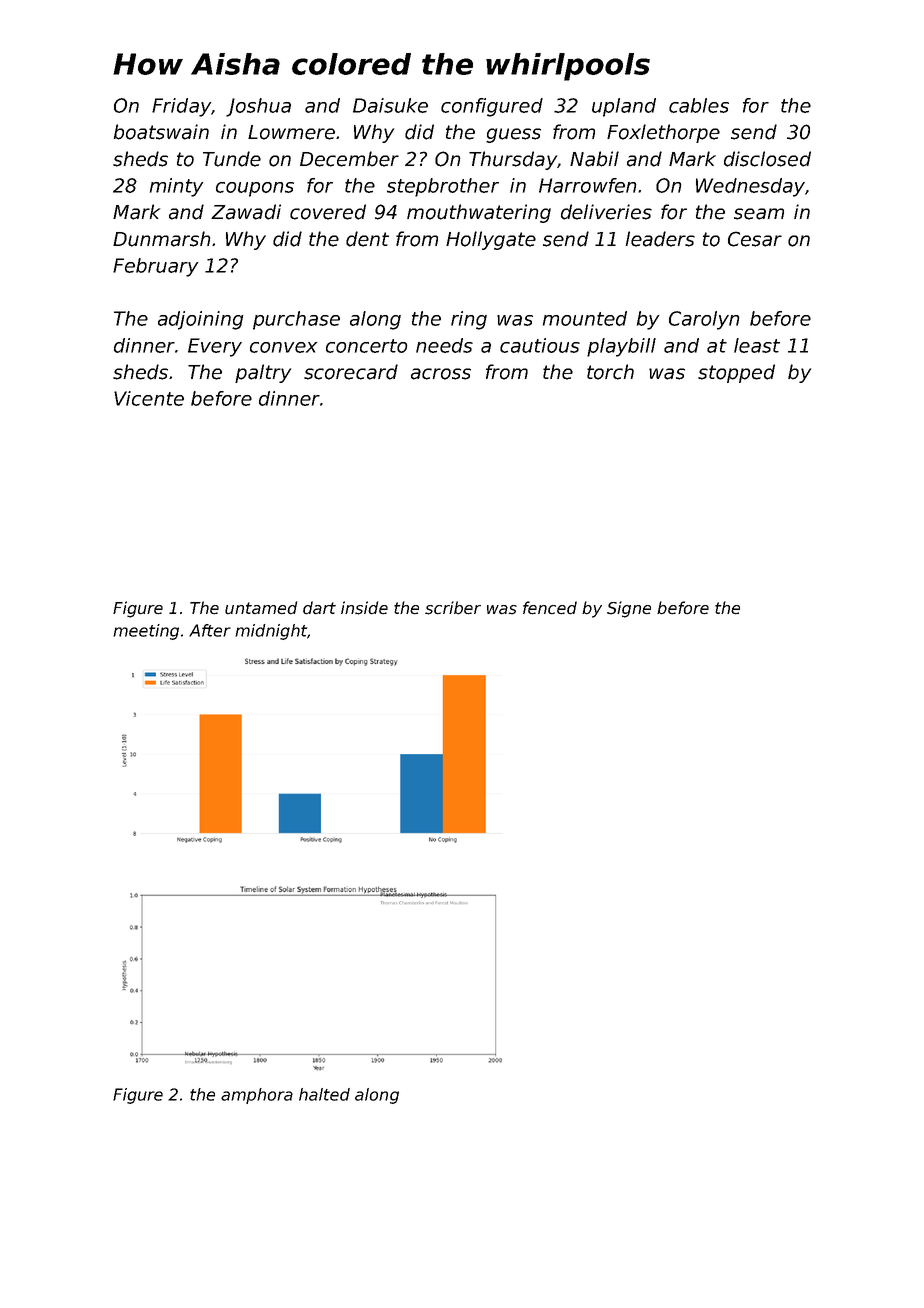  Describe the element at coordinates (324, 1094) in the screenshot. I see `halted` at that location.
